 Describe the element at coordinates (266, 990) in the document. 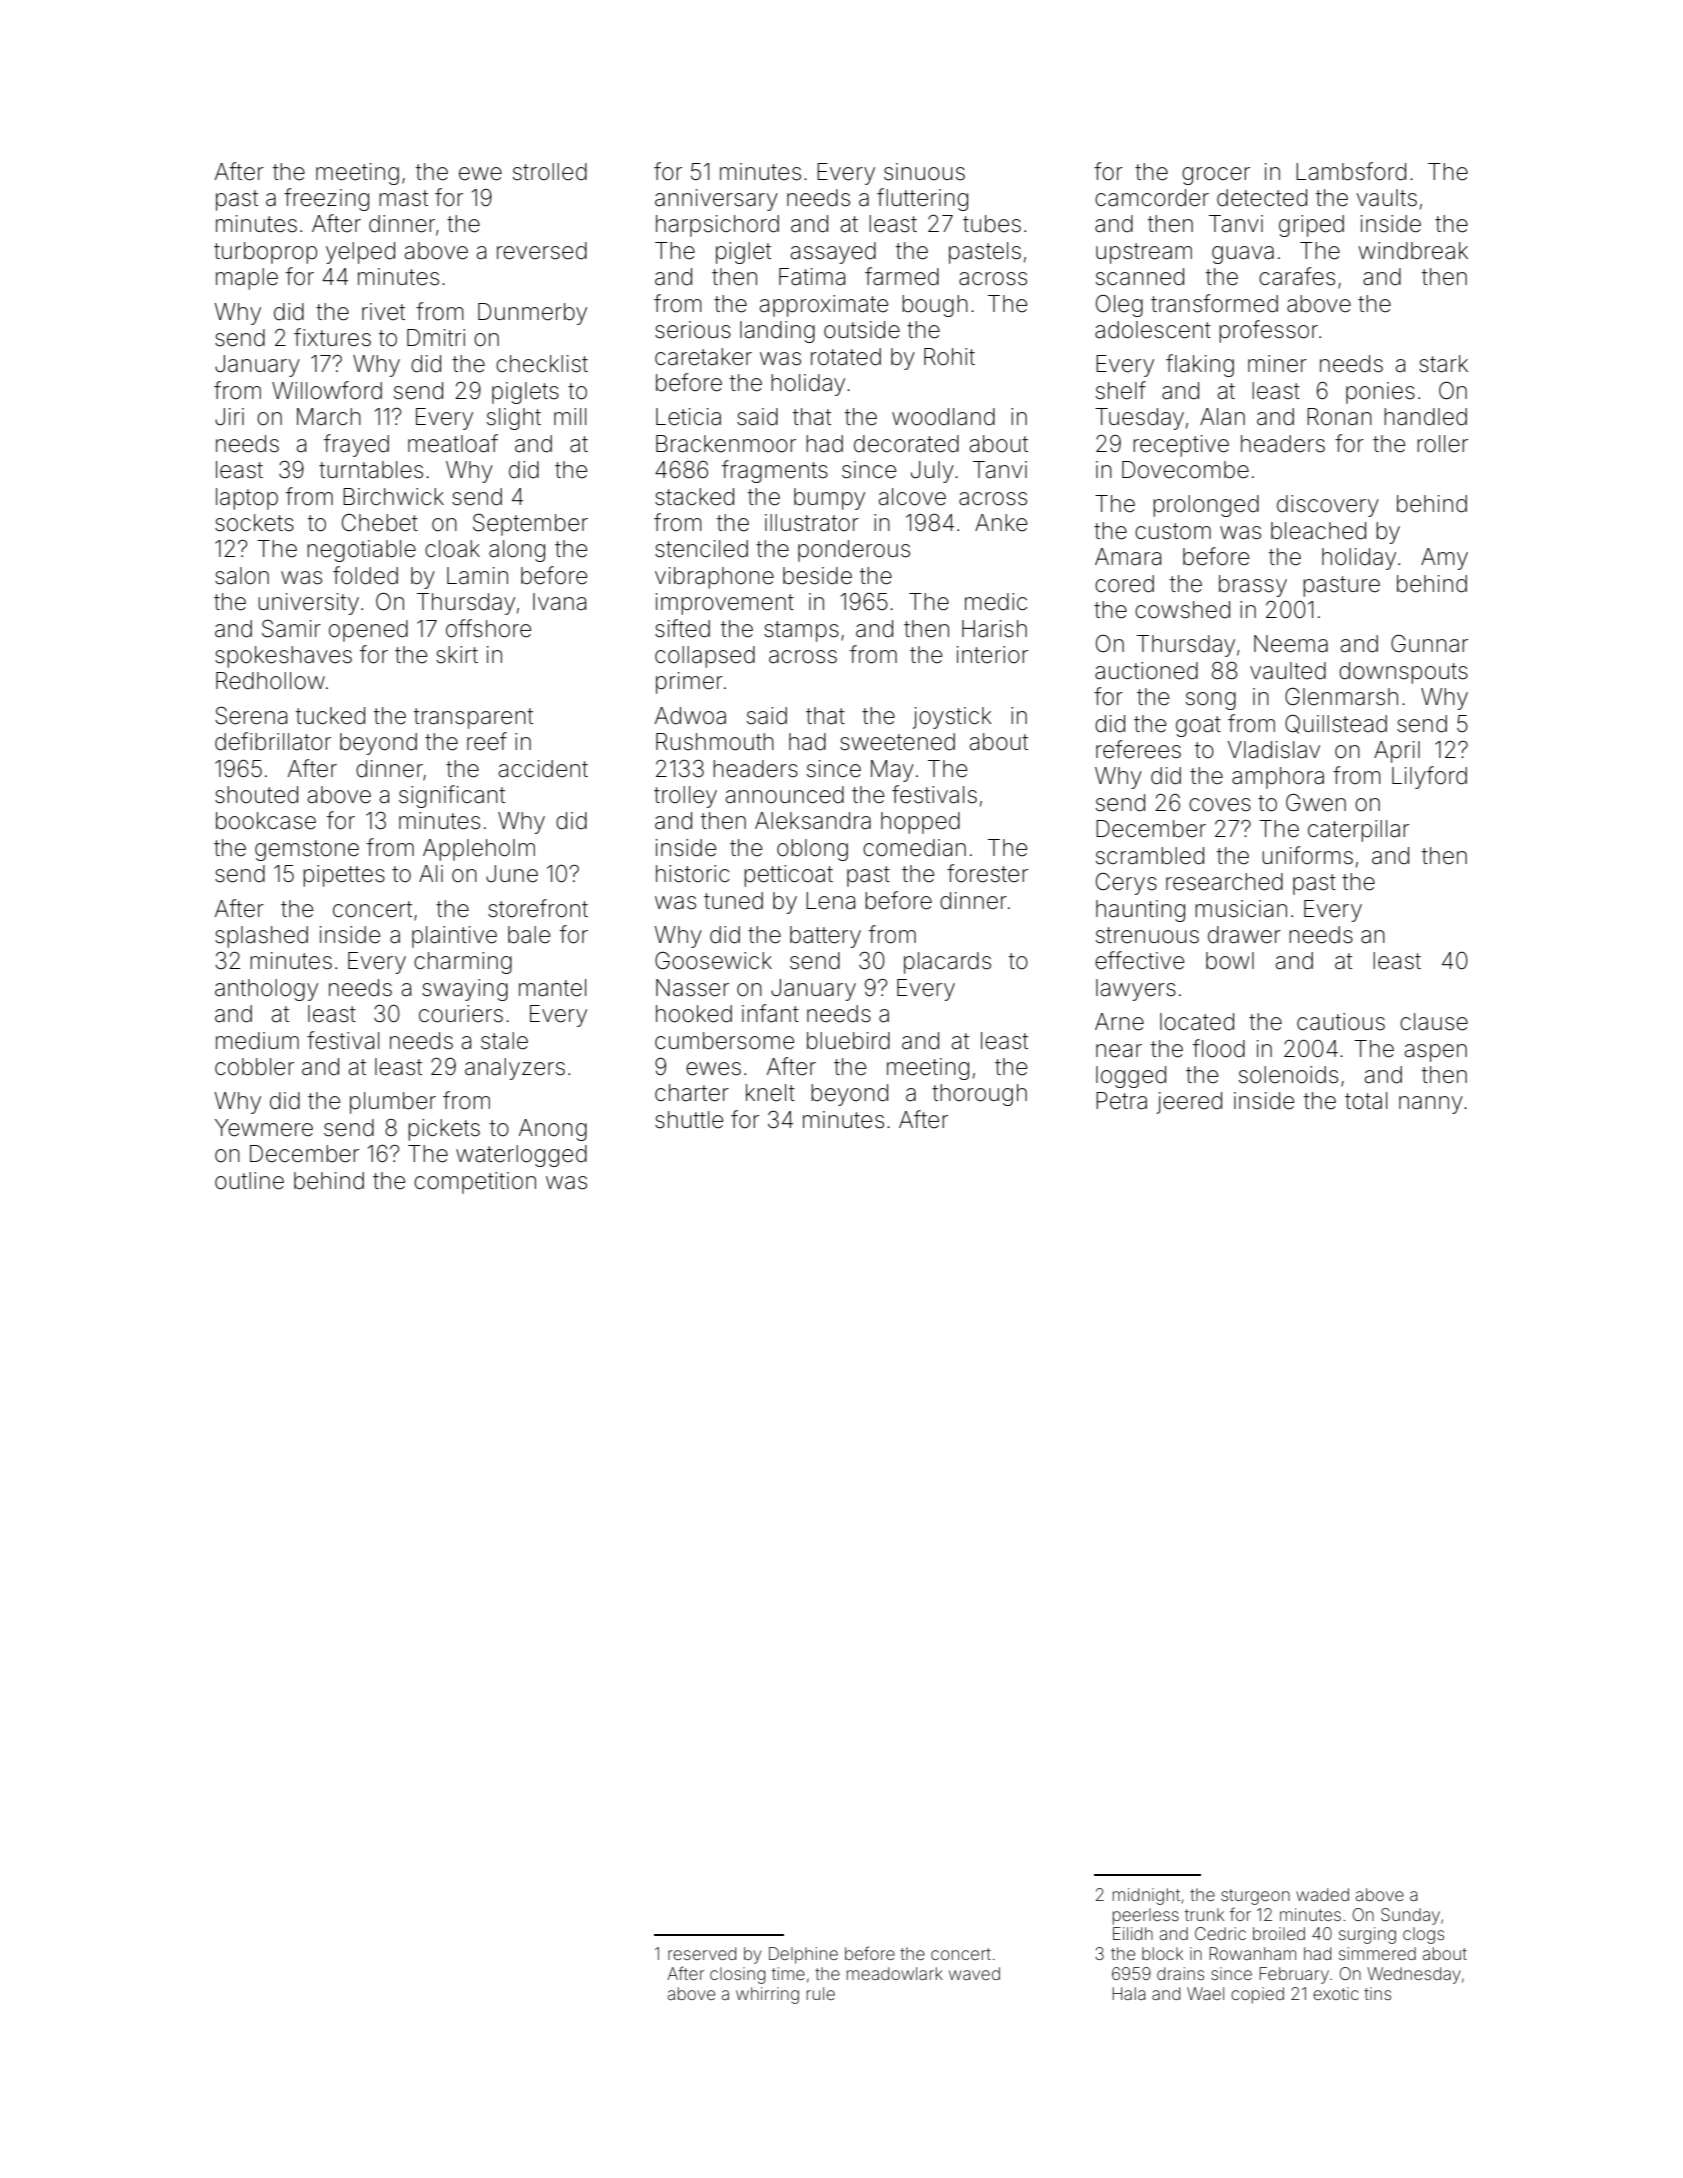

I see `anthology` at that location.
